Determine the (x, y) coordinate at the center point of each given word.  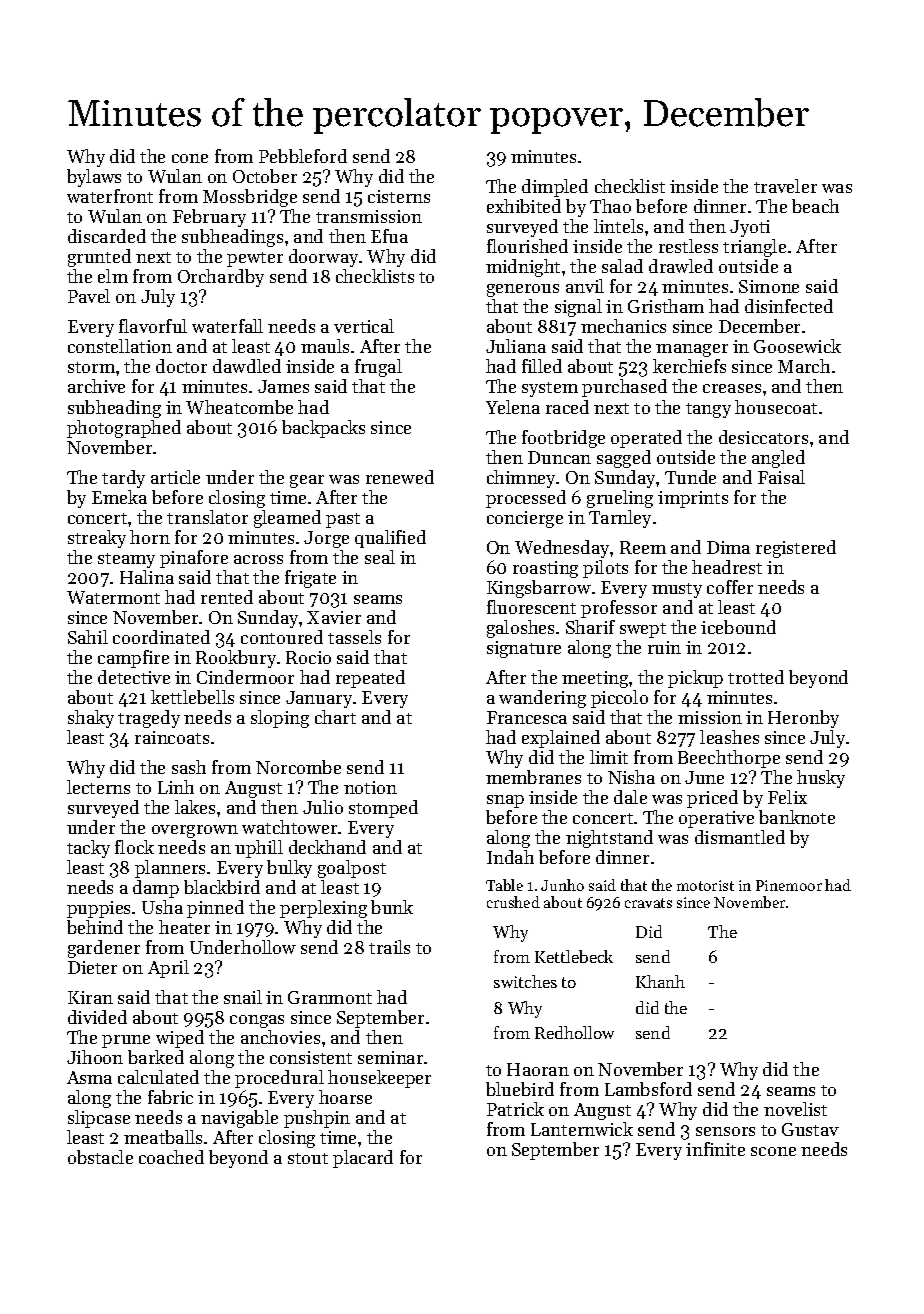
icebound (738, 627)
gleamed (287, 519)
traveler (785, 186)
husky (821, 779)
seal (380, 557)
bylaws (94, 178)
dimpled (555, 188)
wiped (180, 1039)
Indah (510, 857)
